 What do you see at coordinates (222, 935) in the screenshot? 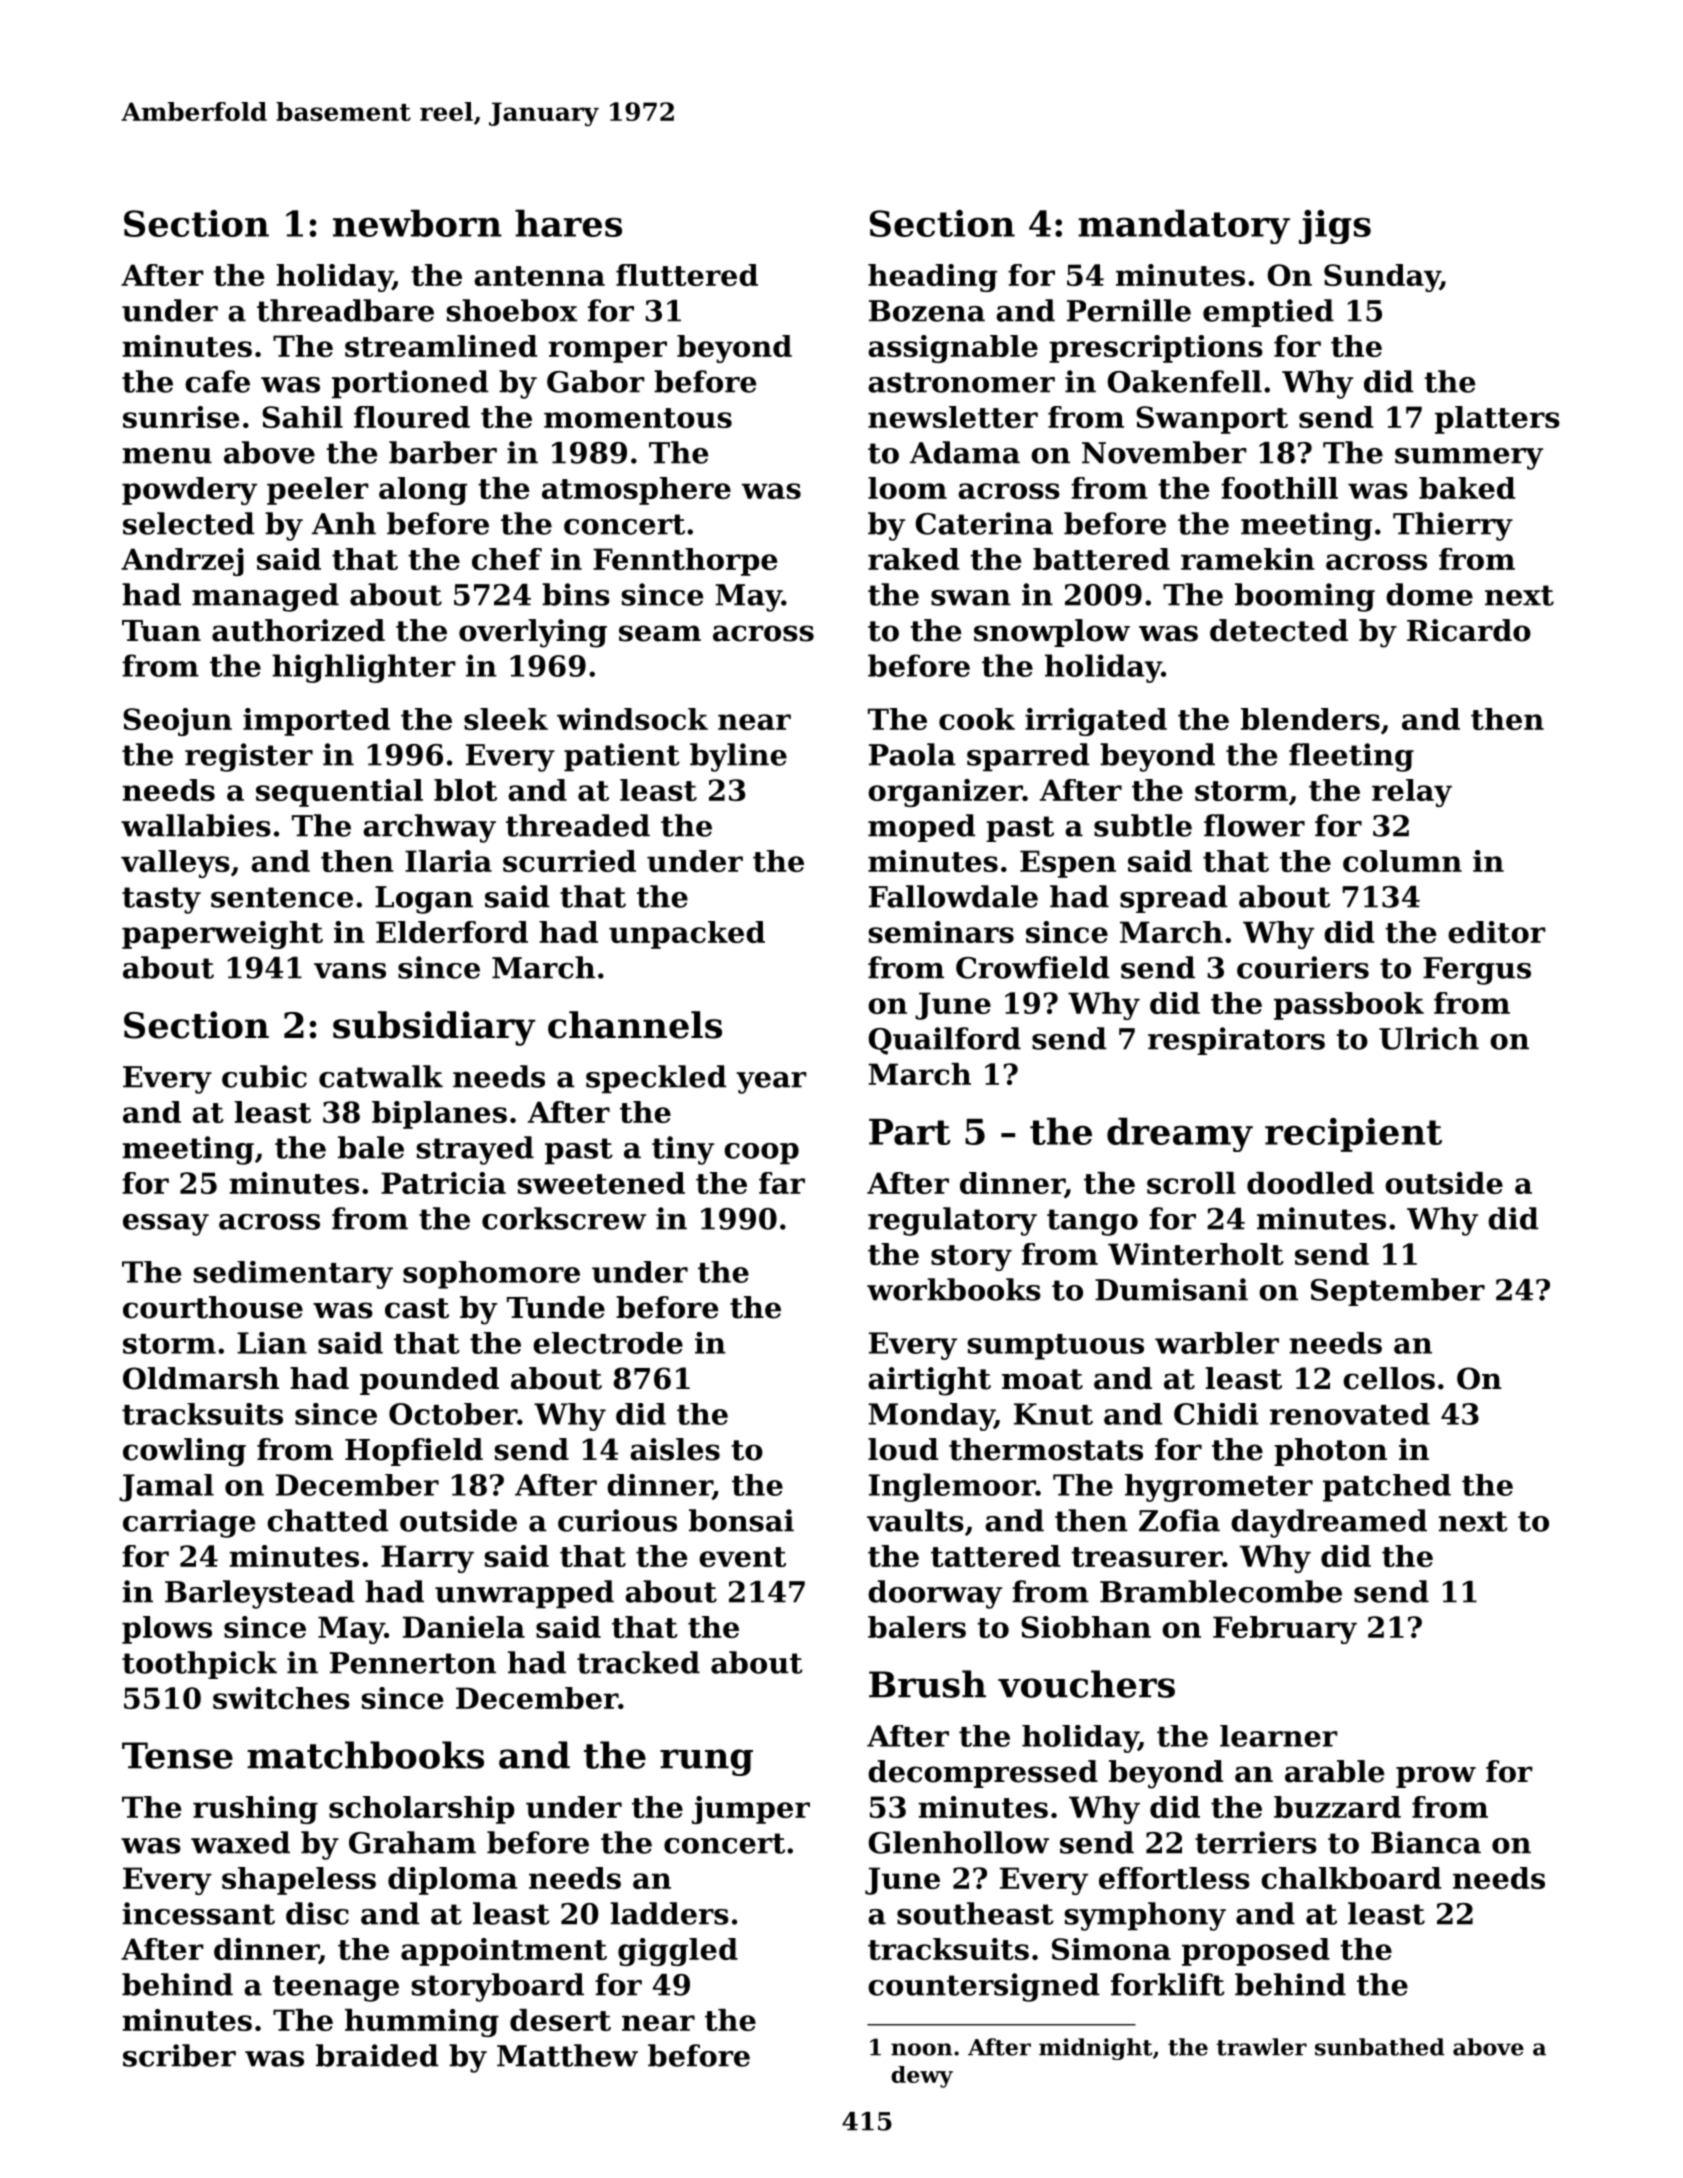
I see `paperweight` at bounding box center [222, 935].
